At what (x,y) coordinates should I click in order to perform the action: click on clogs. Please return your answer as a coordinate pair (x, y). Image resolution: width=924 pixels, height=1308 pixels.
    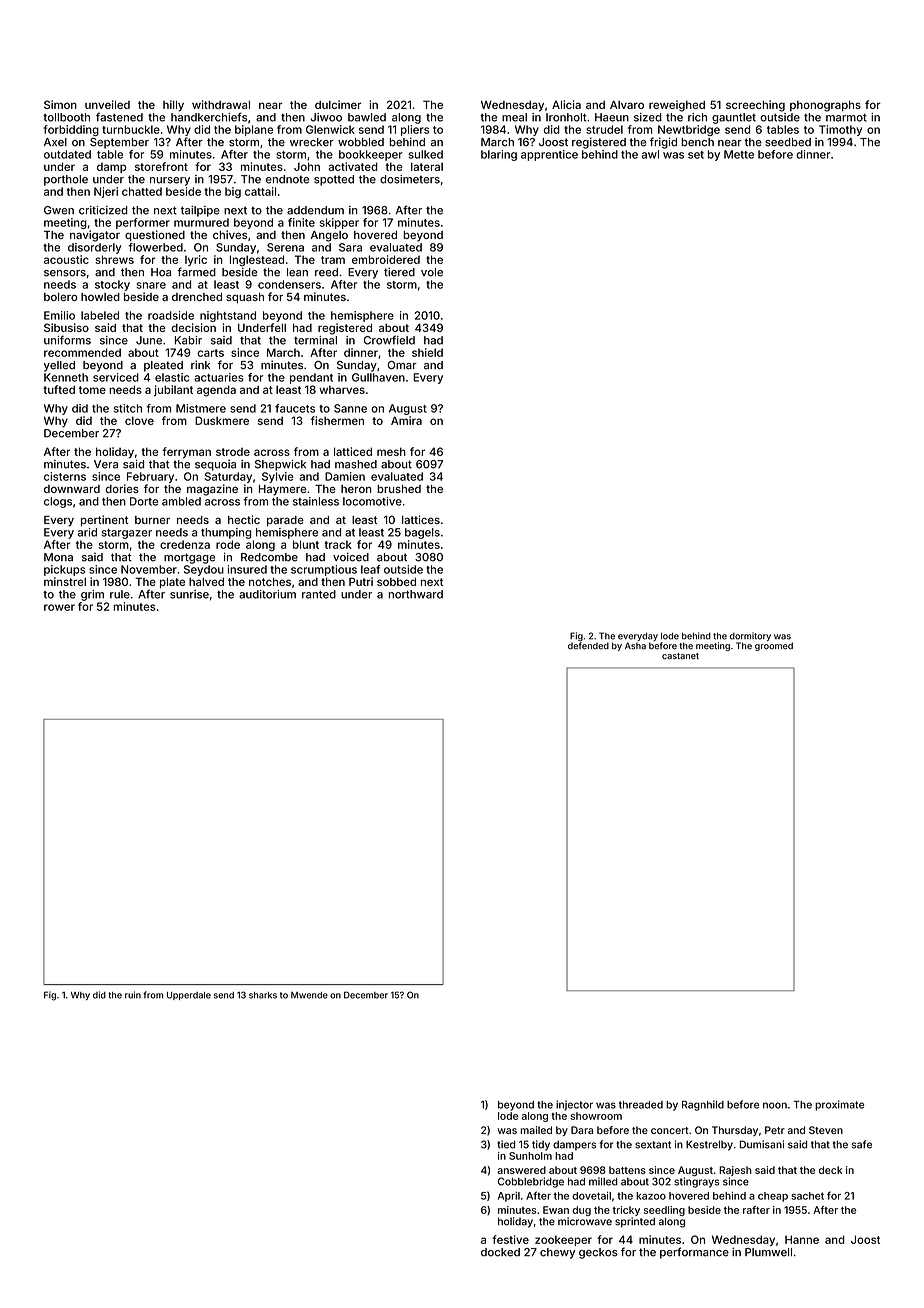
    Looking at the image, I should click on (58, 502).
